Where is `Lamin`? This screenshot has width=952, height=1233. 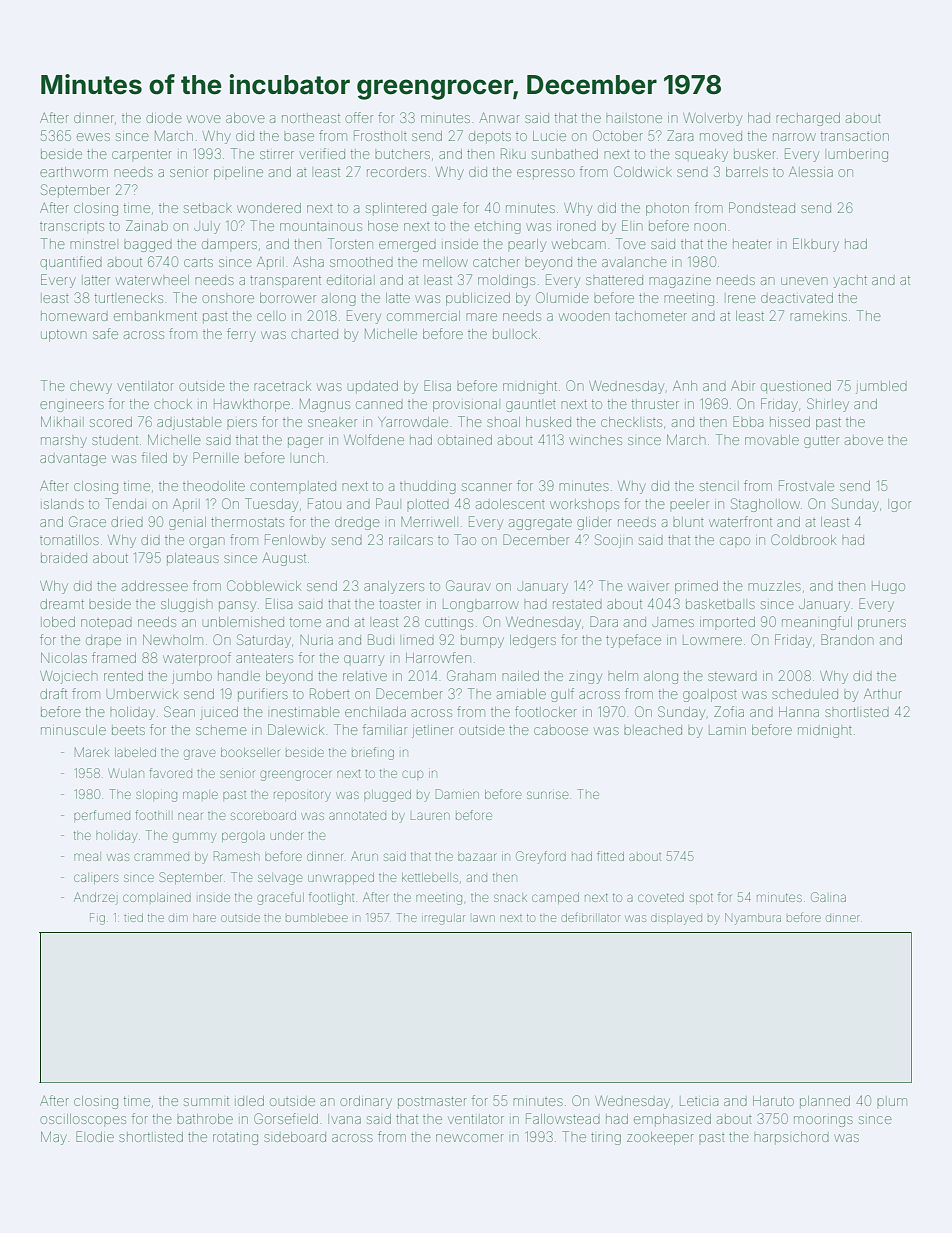
Lamin is located at coordinates (727, 731).
